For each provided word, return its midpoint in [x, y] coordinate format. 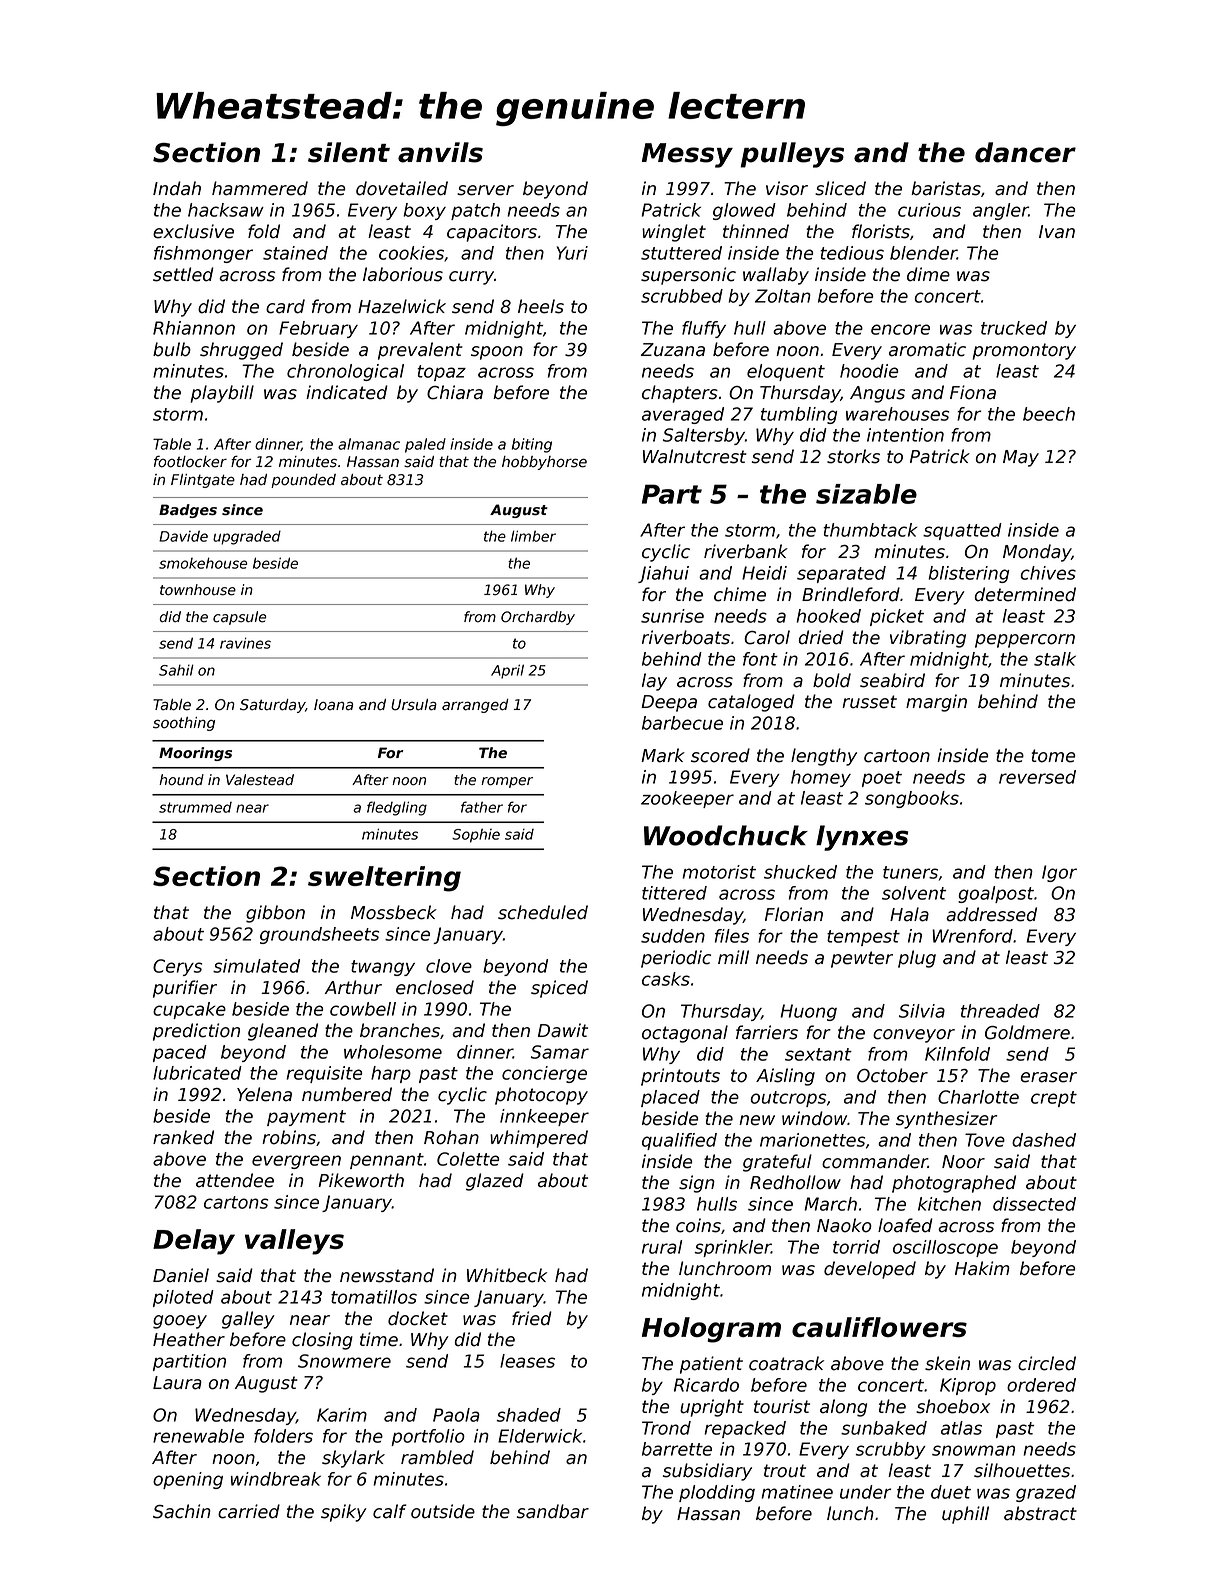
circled [1047, 1363]
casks [666, 979]
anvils [440, 152]
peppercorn [1025, 641]
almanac [369, 444]
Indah [177, 188]
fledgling [397, 808]
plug [917, 959]
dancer [1025, 152]
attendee [235, 1180]
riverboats [686, 637]
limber [533, 536]
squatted [962, 531]
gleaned [283, 1032]
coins [698, 1225]
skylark [353, 1459]
